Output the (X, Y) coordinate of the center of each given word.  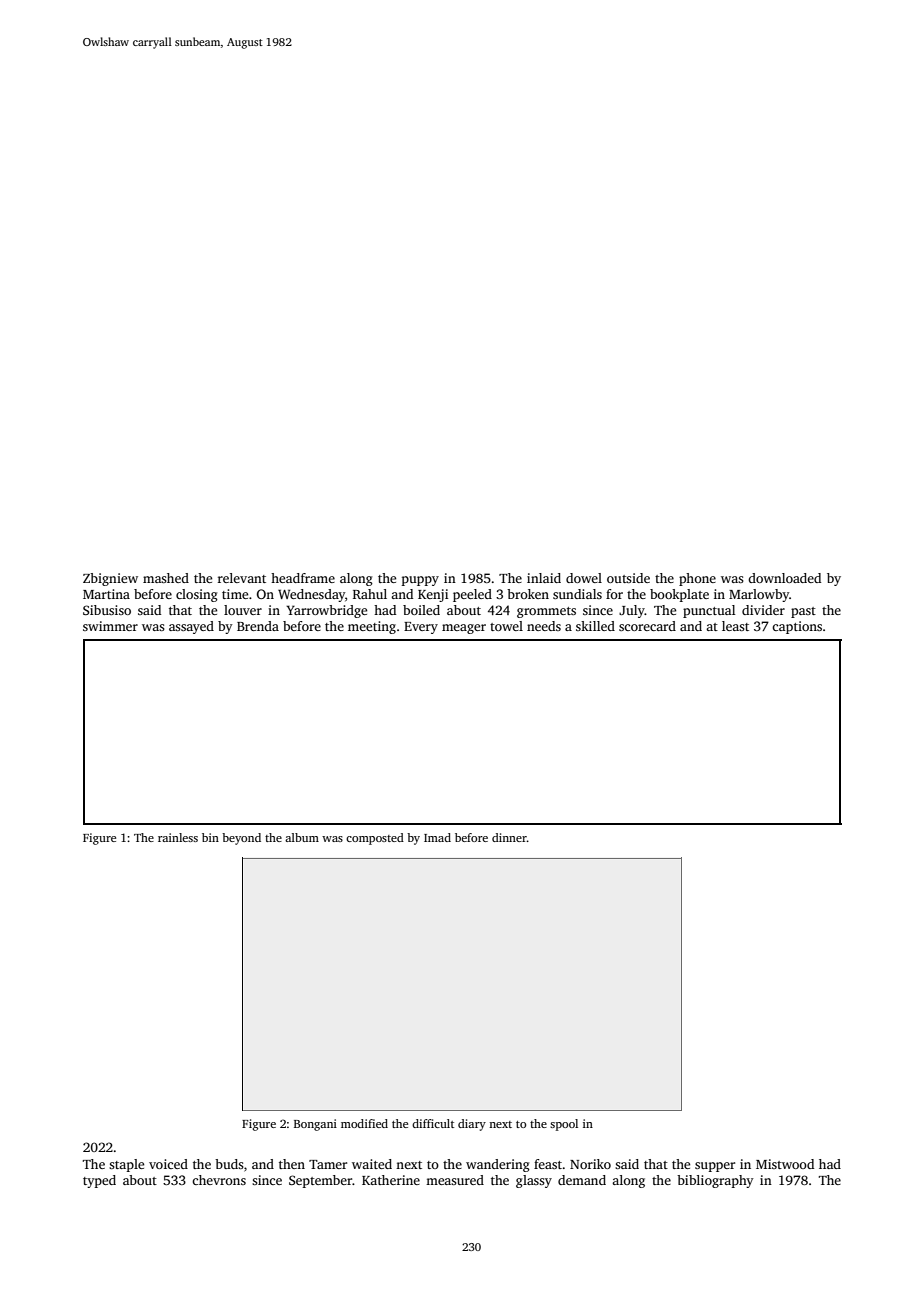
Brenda (258, 626)
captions (797, 627)
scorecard (647, 626)
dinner (509, 837)
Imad (437, 837)
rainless (178, 837)
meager (464, 629)
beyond (241, 839)
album (302, 837)
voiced (168, 1164)
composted (375, 839)
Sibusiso (107, 610)
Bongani (315, 1125)
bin (210, 837)
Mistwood (785, 1164)
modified (364, 1123)
